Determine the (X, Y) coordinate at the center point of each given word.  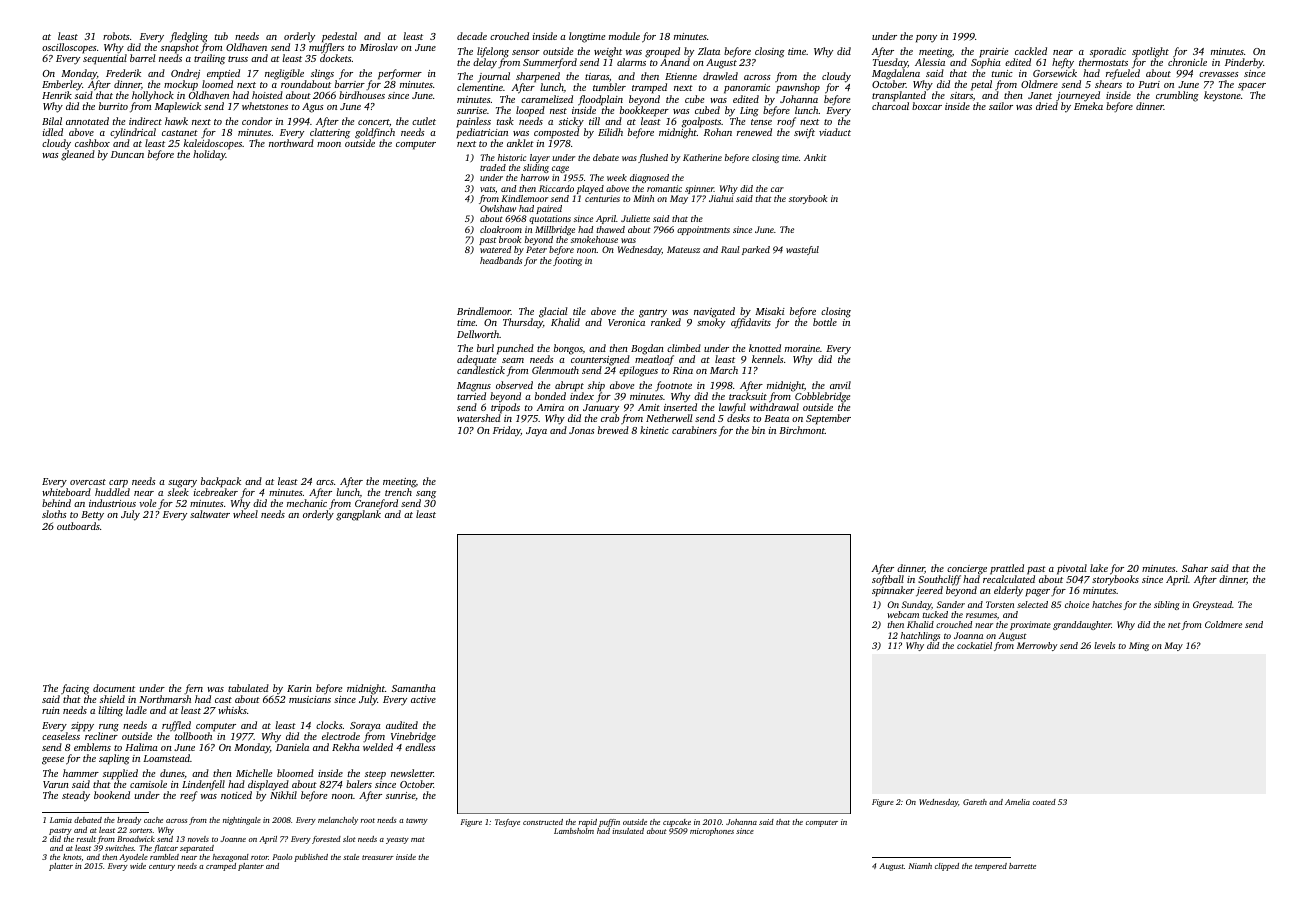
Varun (56, 784)
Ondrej (185, 74)
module (624, 36)
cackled (1031, 51)
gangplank (358, 516)
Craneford (377, 505)
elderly (1008, 591)
